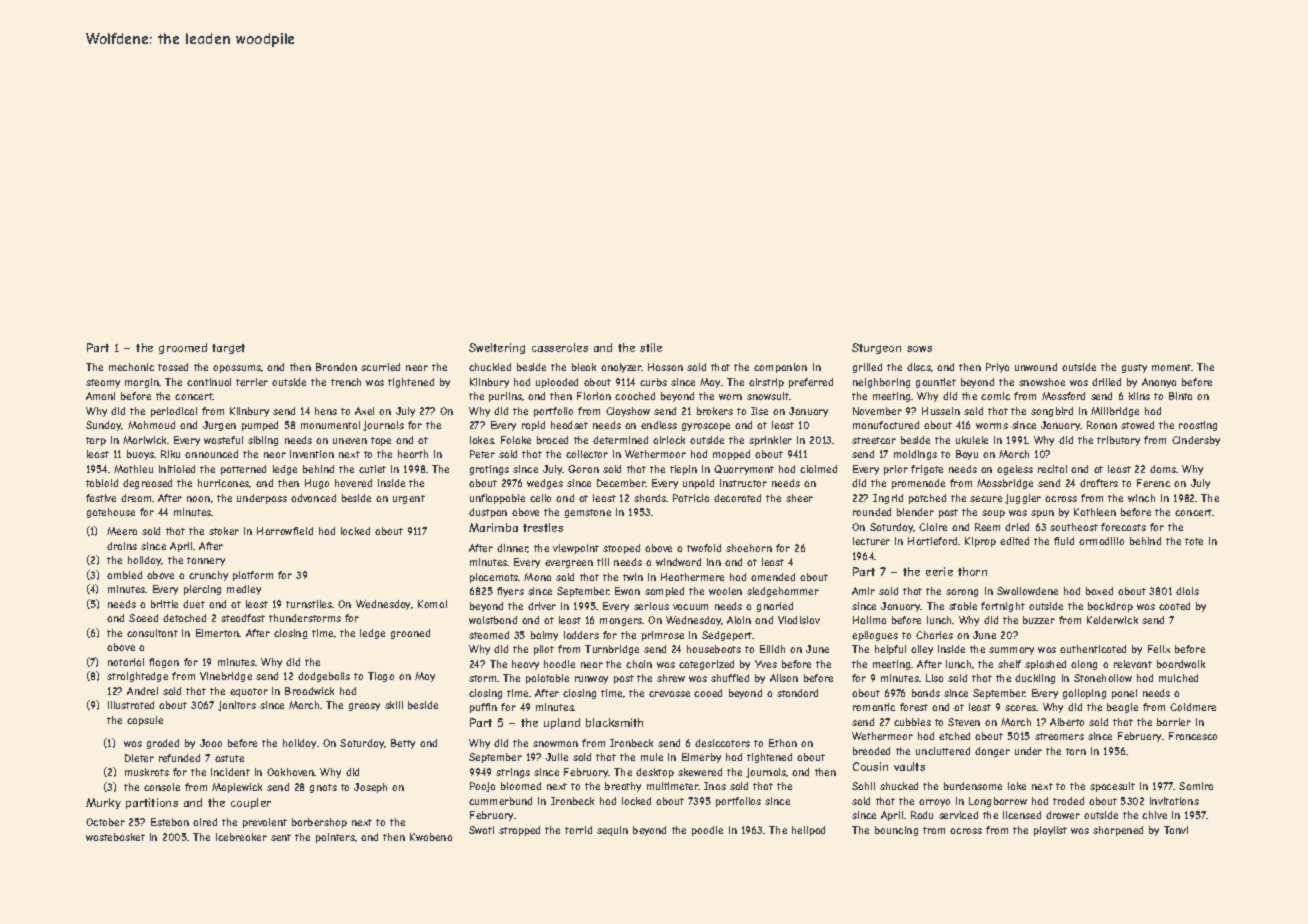 The width and height of the screenshot is (1308, 924). I want to click on equator, so click(249, 692).
